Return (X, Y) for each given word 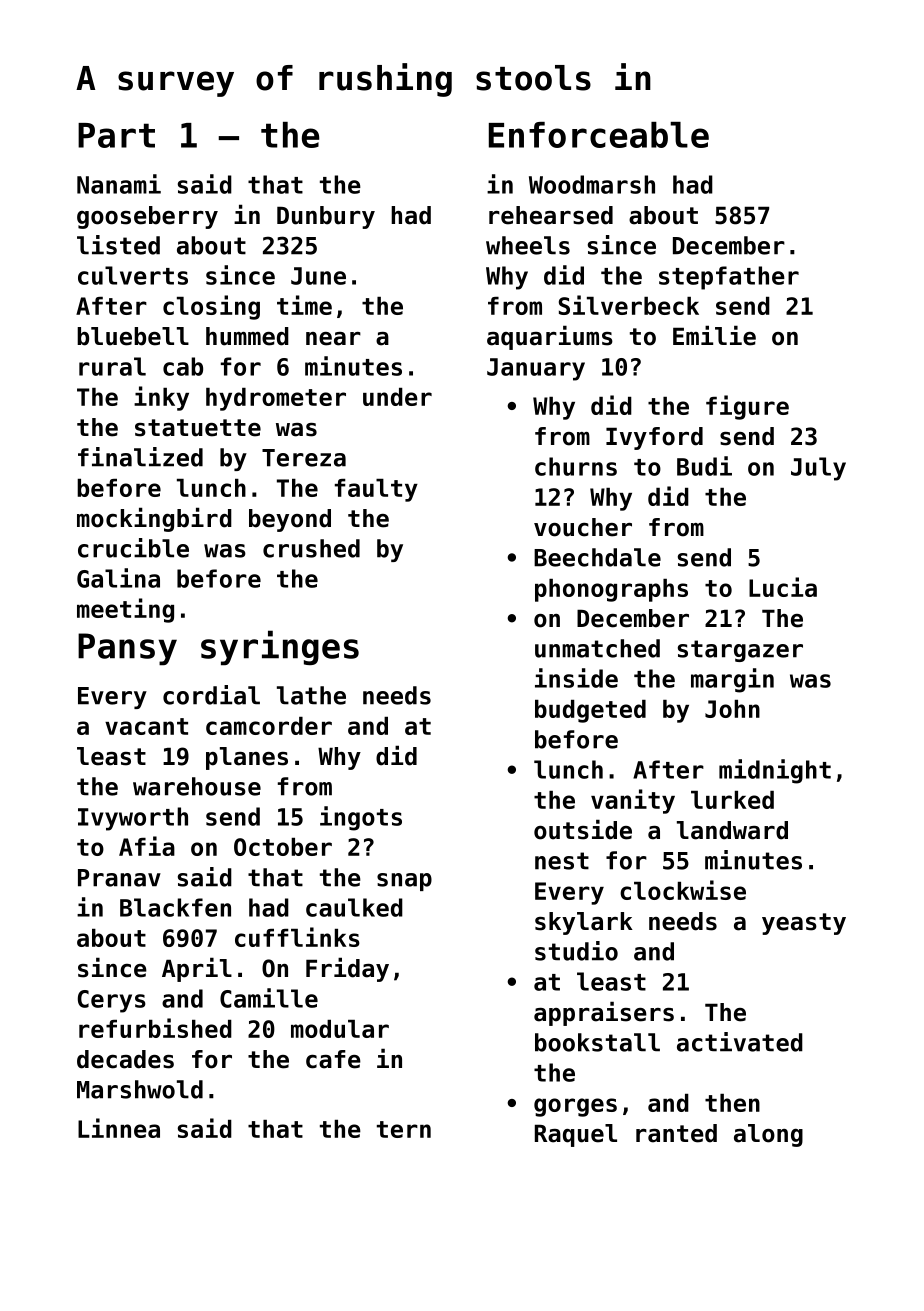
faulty (376, 490)
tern (404, 1129)
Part (116, 135)
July (818, 469)
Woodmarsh (592, 184)
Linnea (119, 1128)
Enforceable (599, 135)
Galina (118, 578)
